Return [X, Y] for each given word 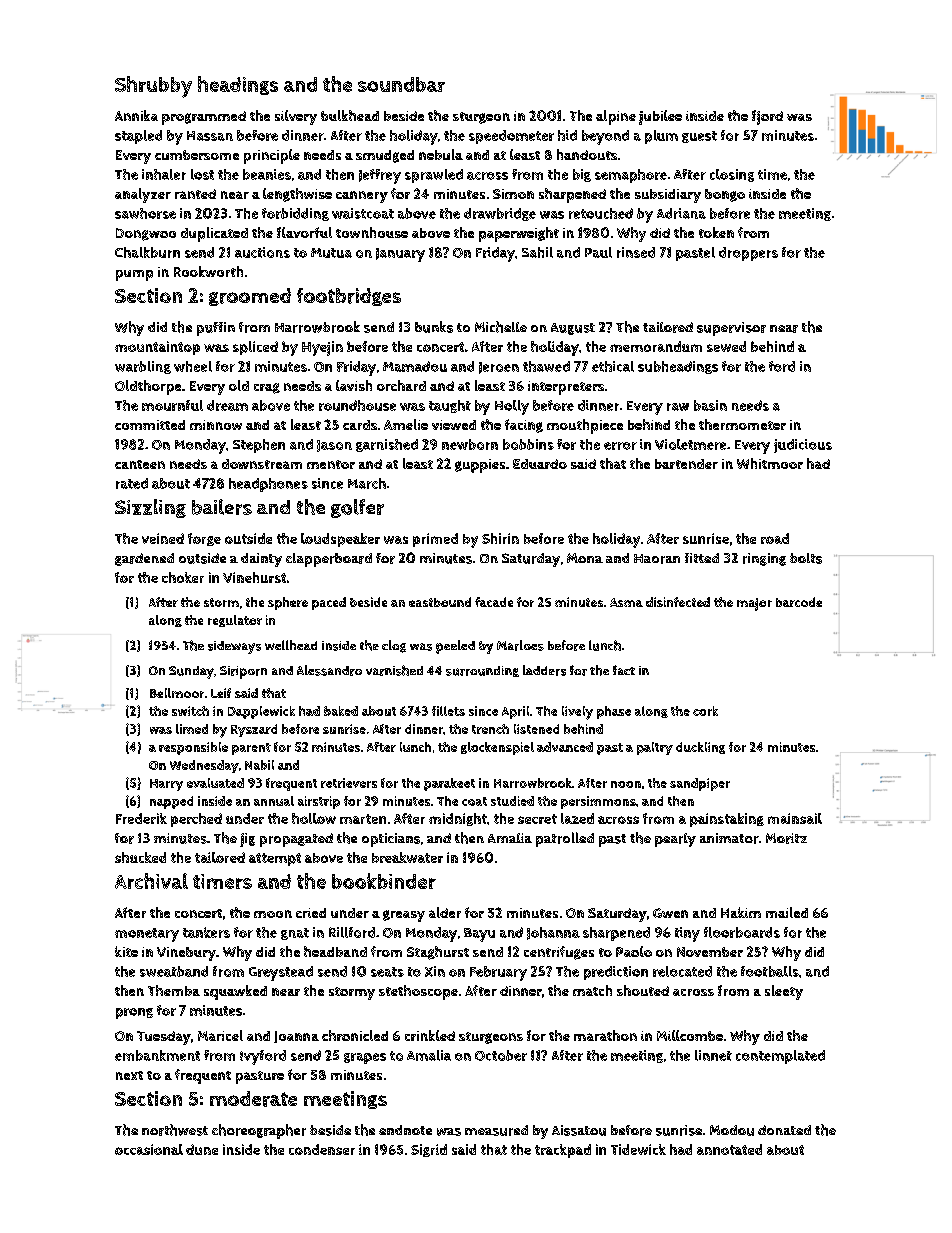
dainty [261, 560]
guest [699, 137]
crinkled [430, 1035]
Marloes [520, 645]
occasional [149, 1149]
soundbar [401, 84]
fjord [767, 117]
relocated [682, 971]
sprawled [434, 176]
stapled [138, 137]
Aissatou [579, 1130]
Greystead [281, 973]
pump [134, 275]
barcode [799, 602]
